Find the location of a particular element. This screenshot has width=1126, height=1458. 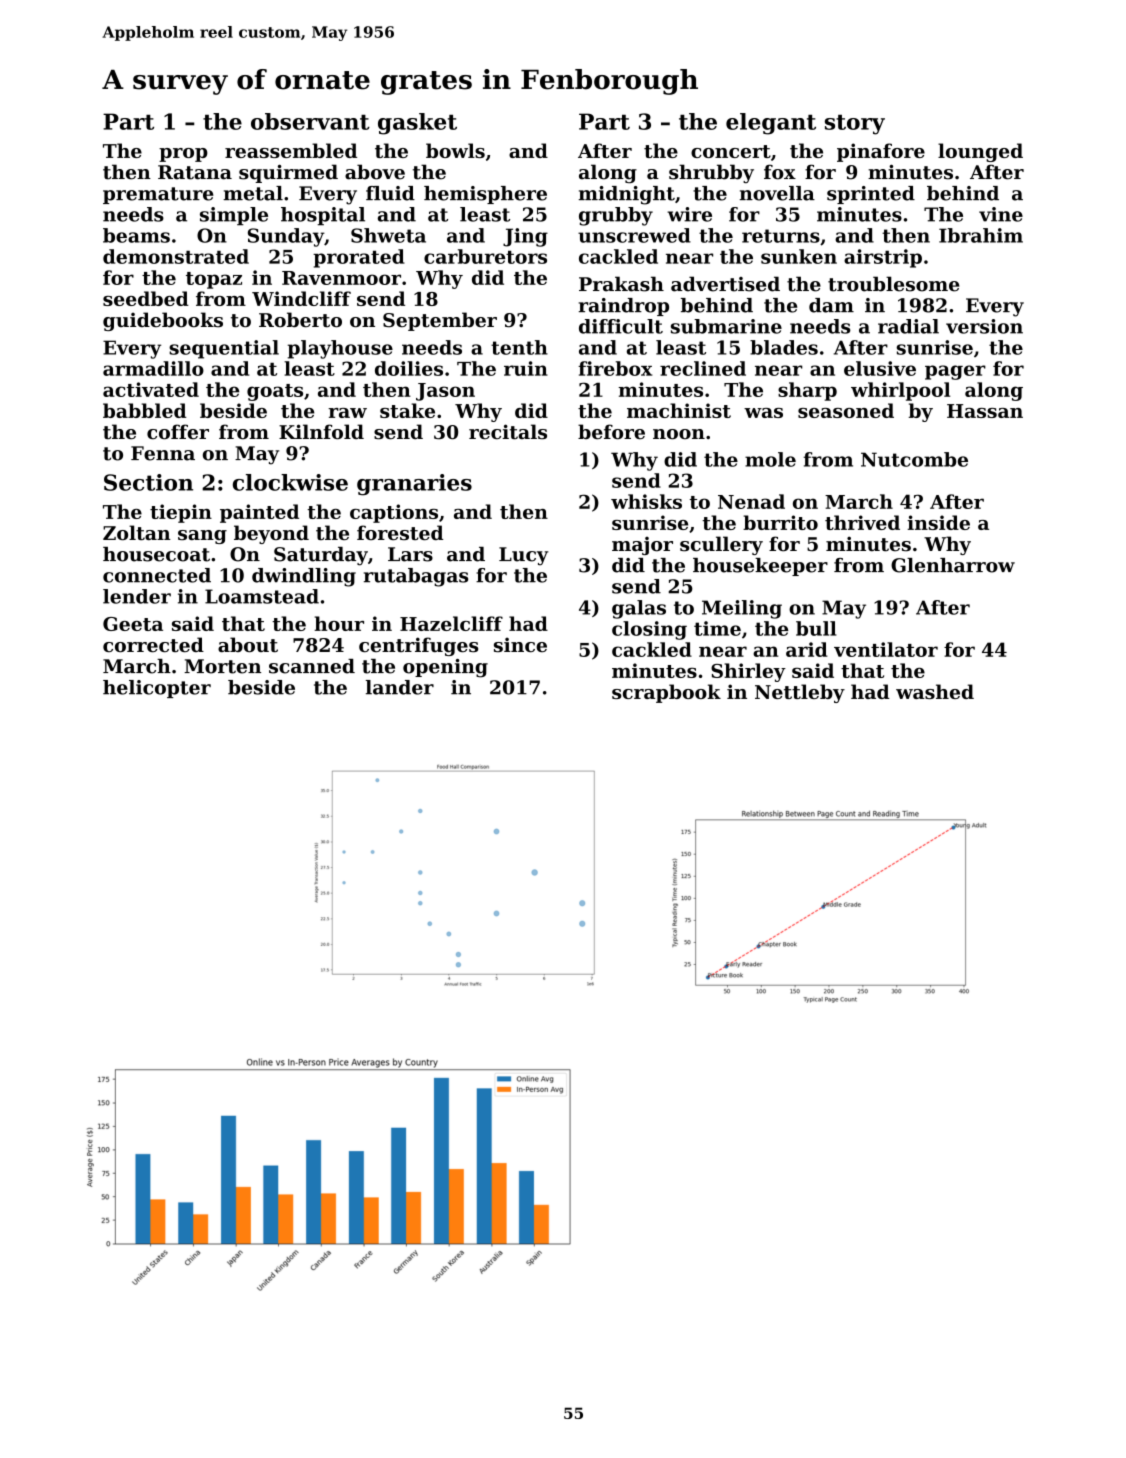

firebox is located at coordinates (615, 368).
